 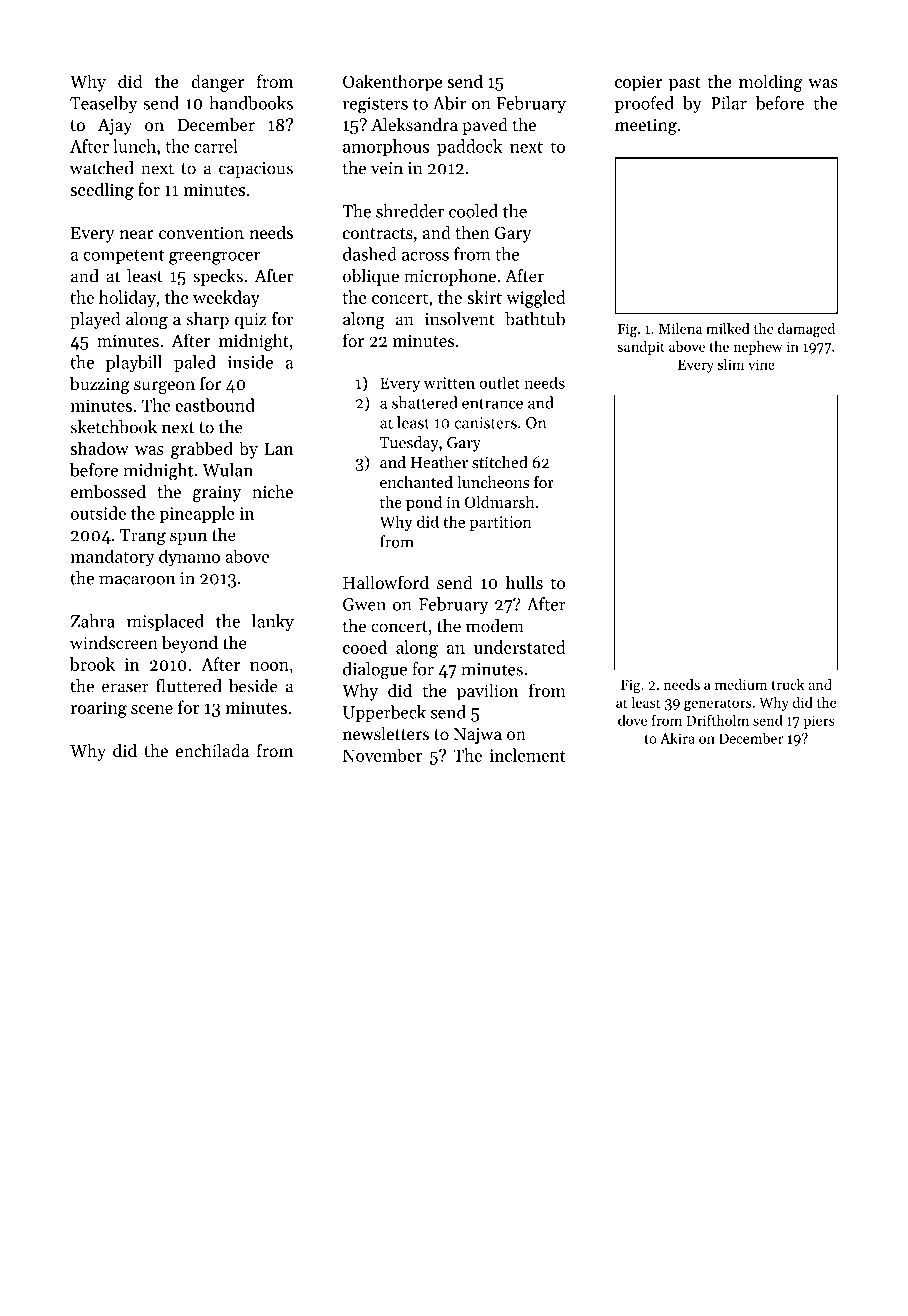 I want to click on Teaselby, so click(x=104, y=104).
